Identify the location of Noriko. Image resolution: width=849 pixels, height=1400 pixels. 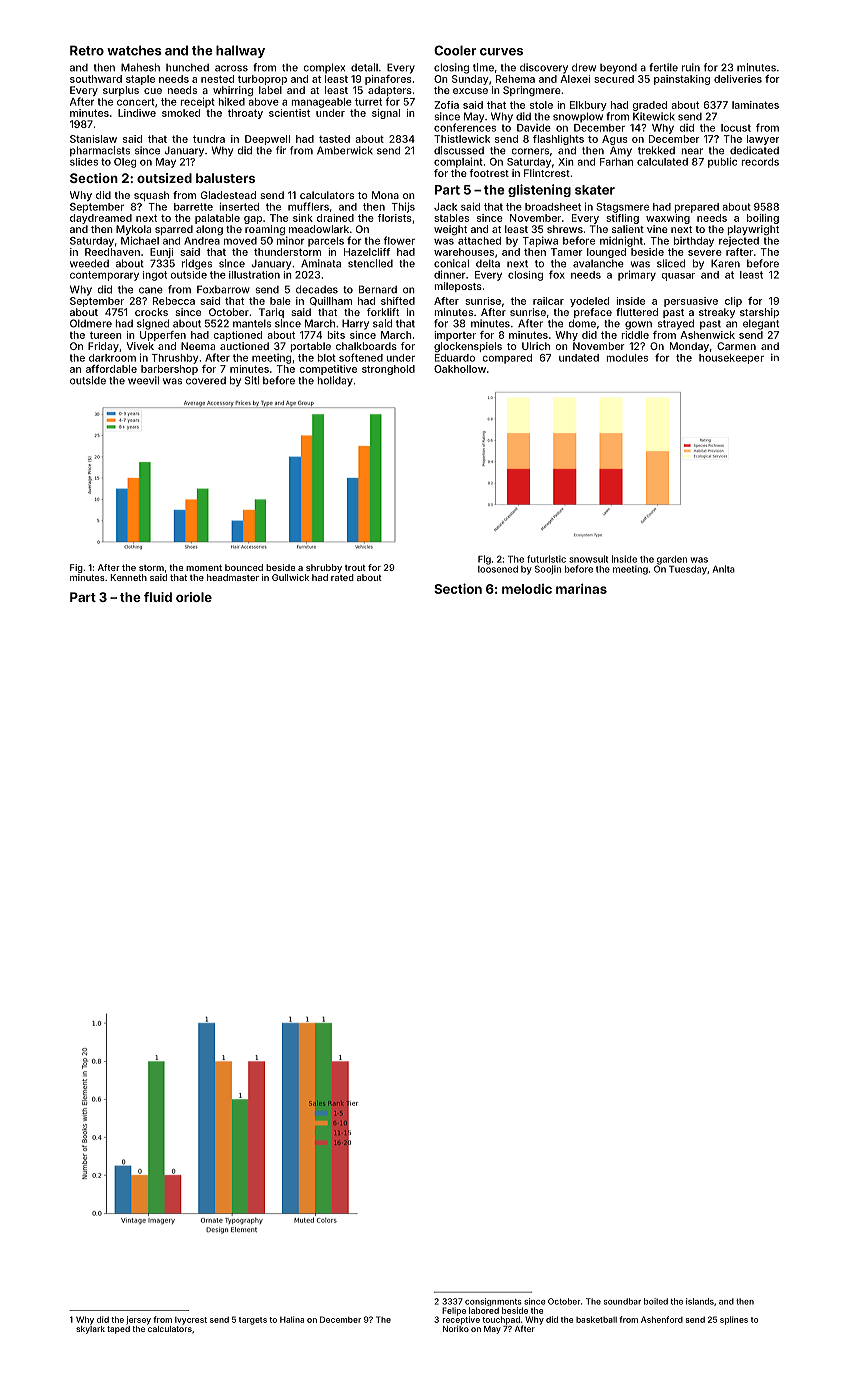
(456, 1329).
